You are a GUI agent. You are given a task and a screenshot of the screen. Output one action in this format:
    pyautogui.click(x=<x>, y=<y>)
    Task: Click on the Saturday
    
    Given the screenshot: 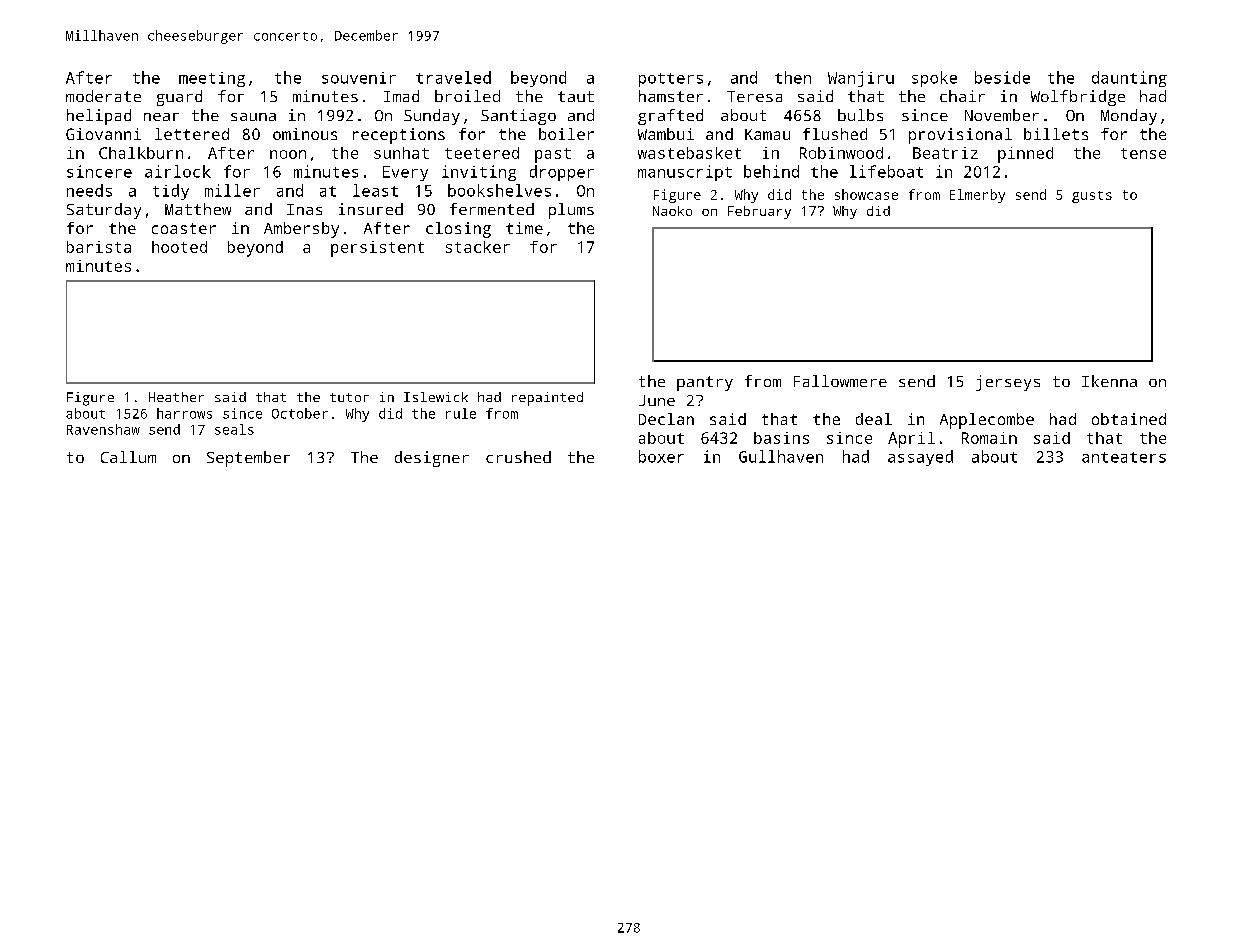 What is the action you would take?
    pyautogui.click(x=104, y=211)
